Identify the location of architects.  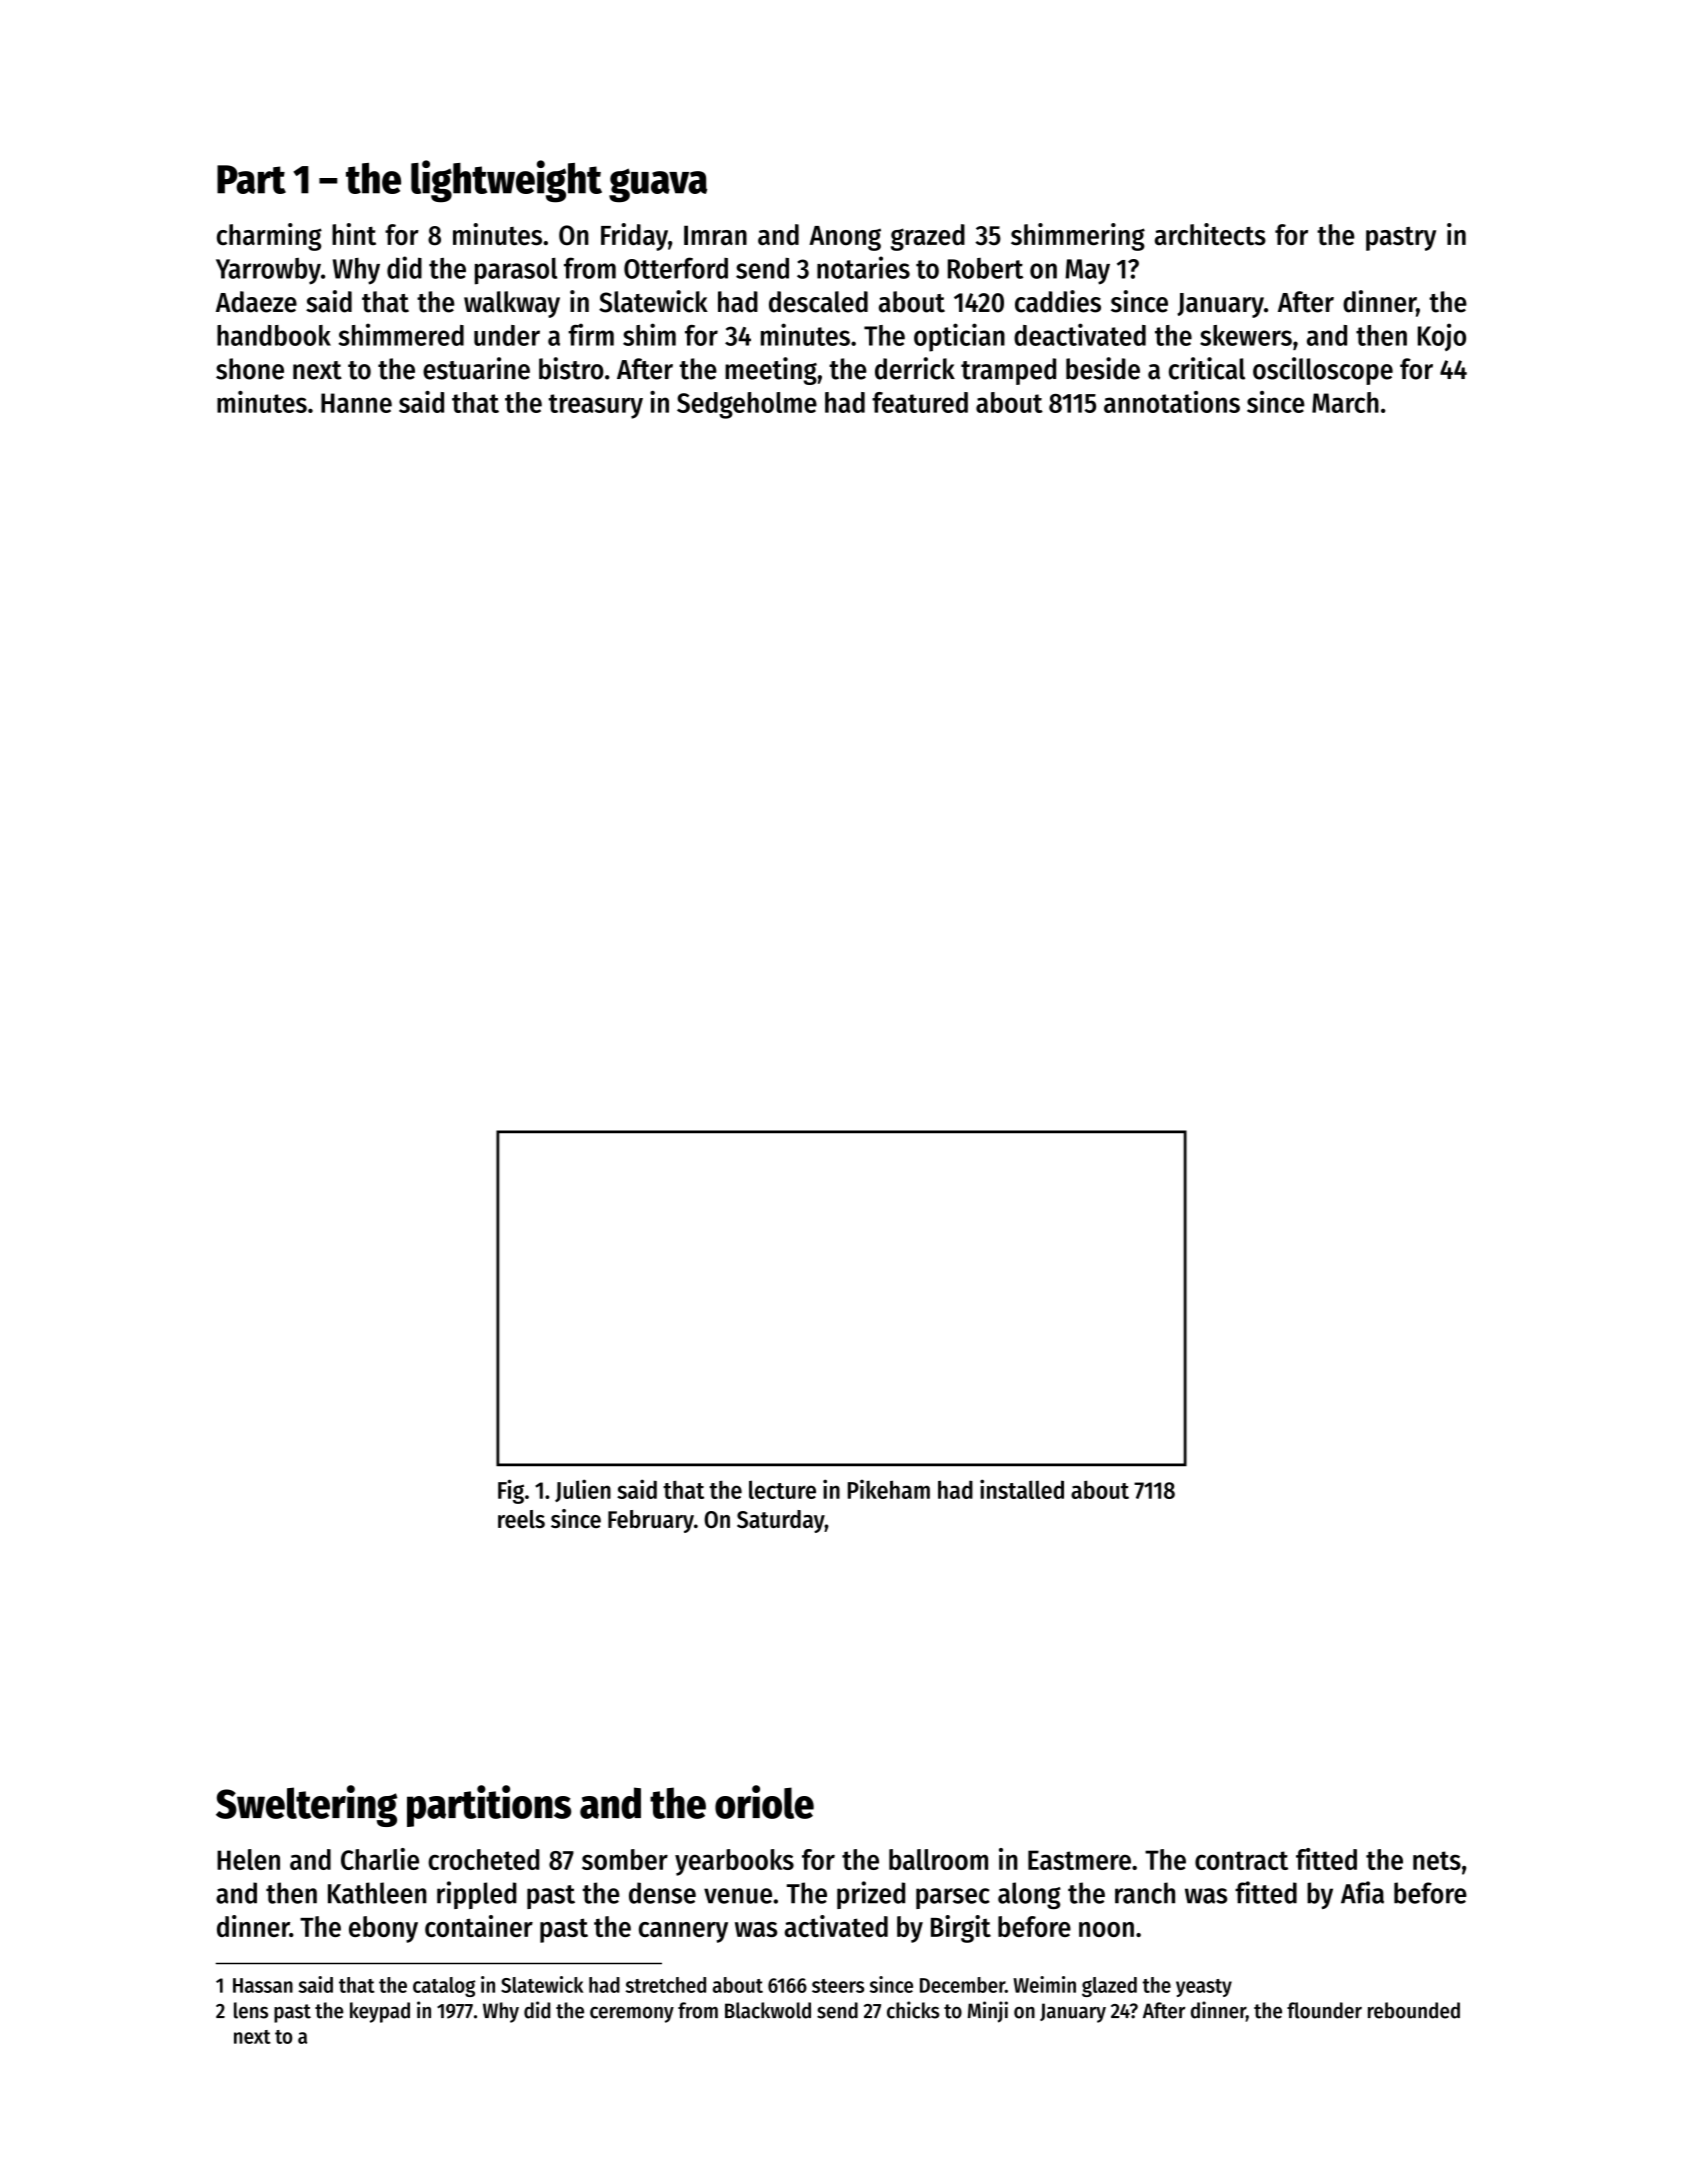
(1210, 234).
